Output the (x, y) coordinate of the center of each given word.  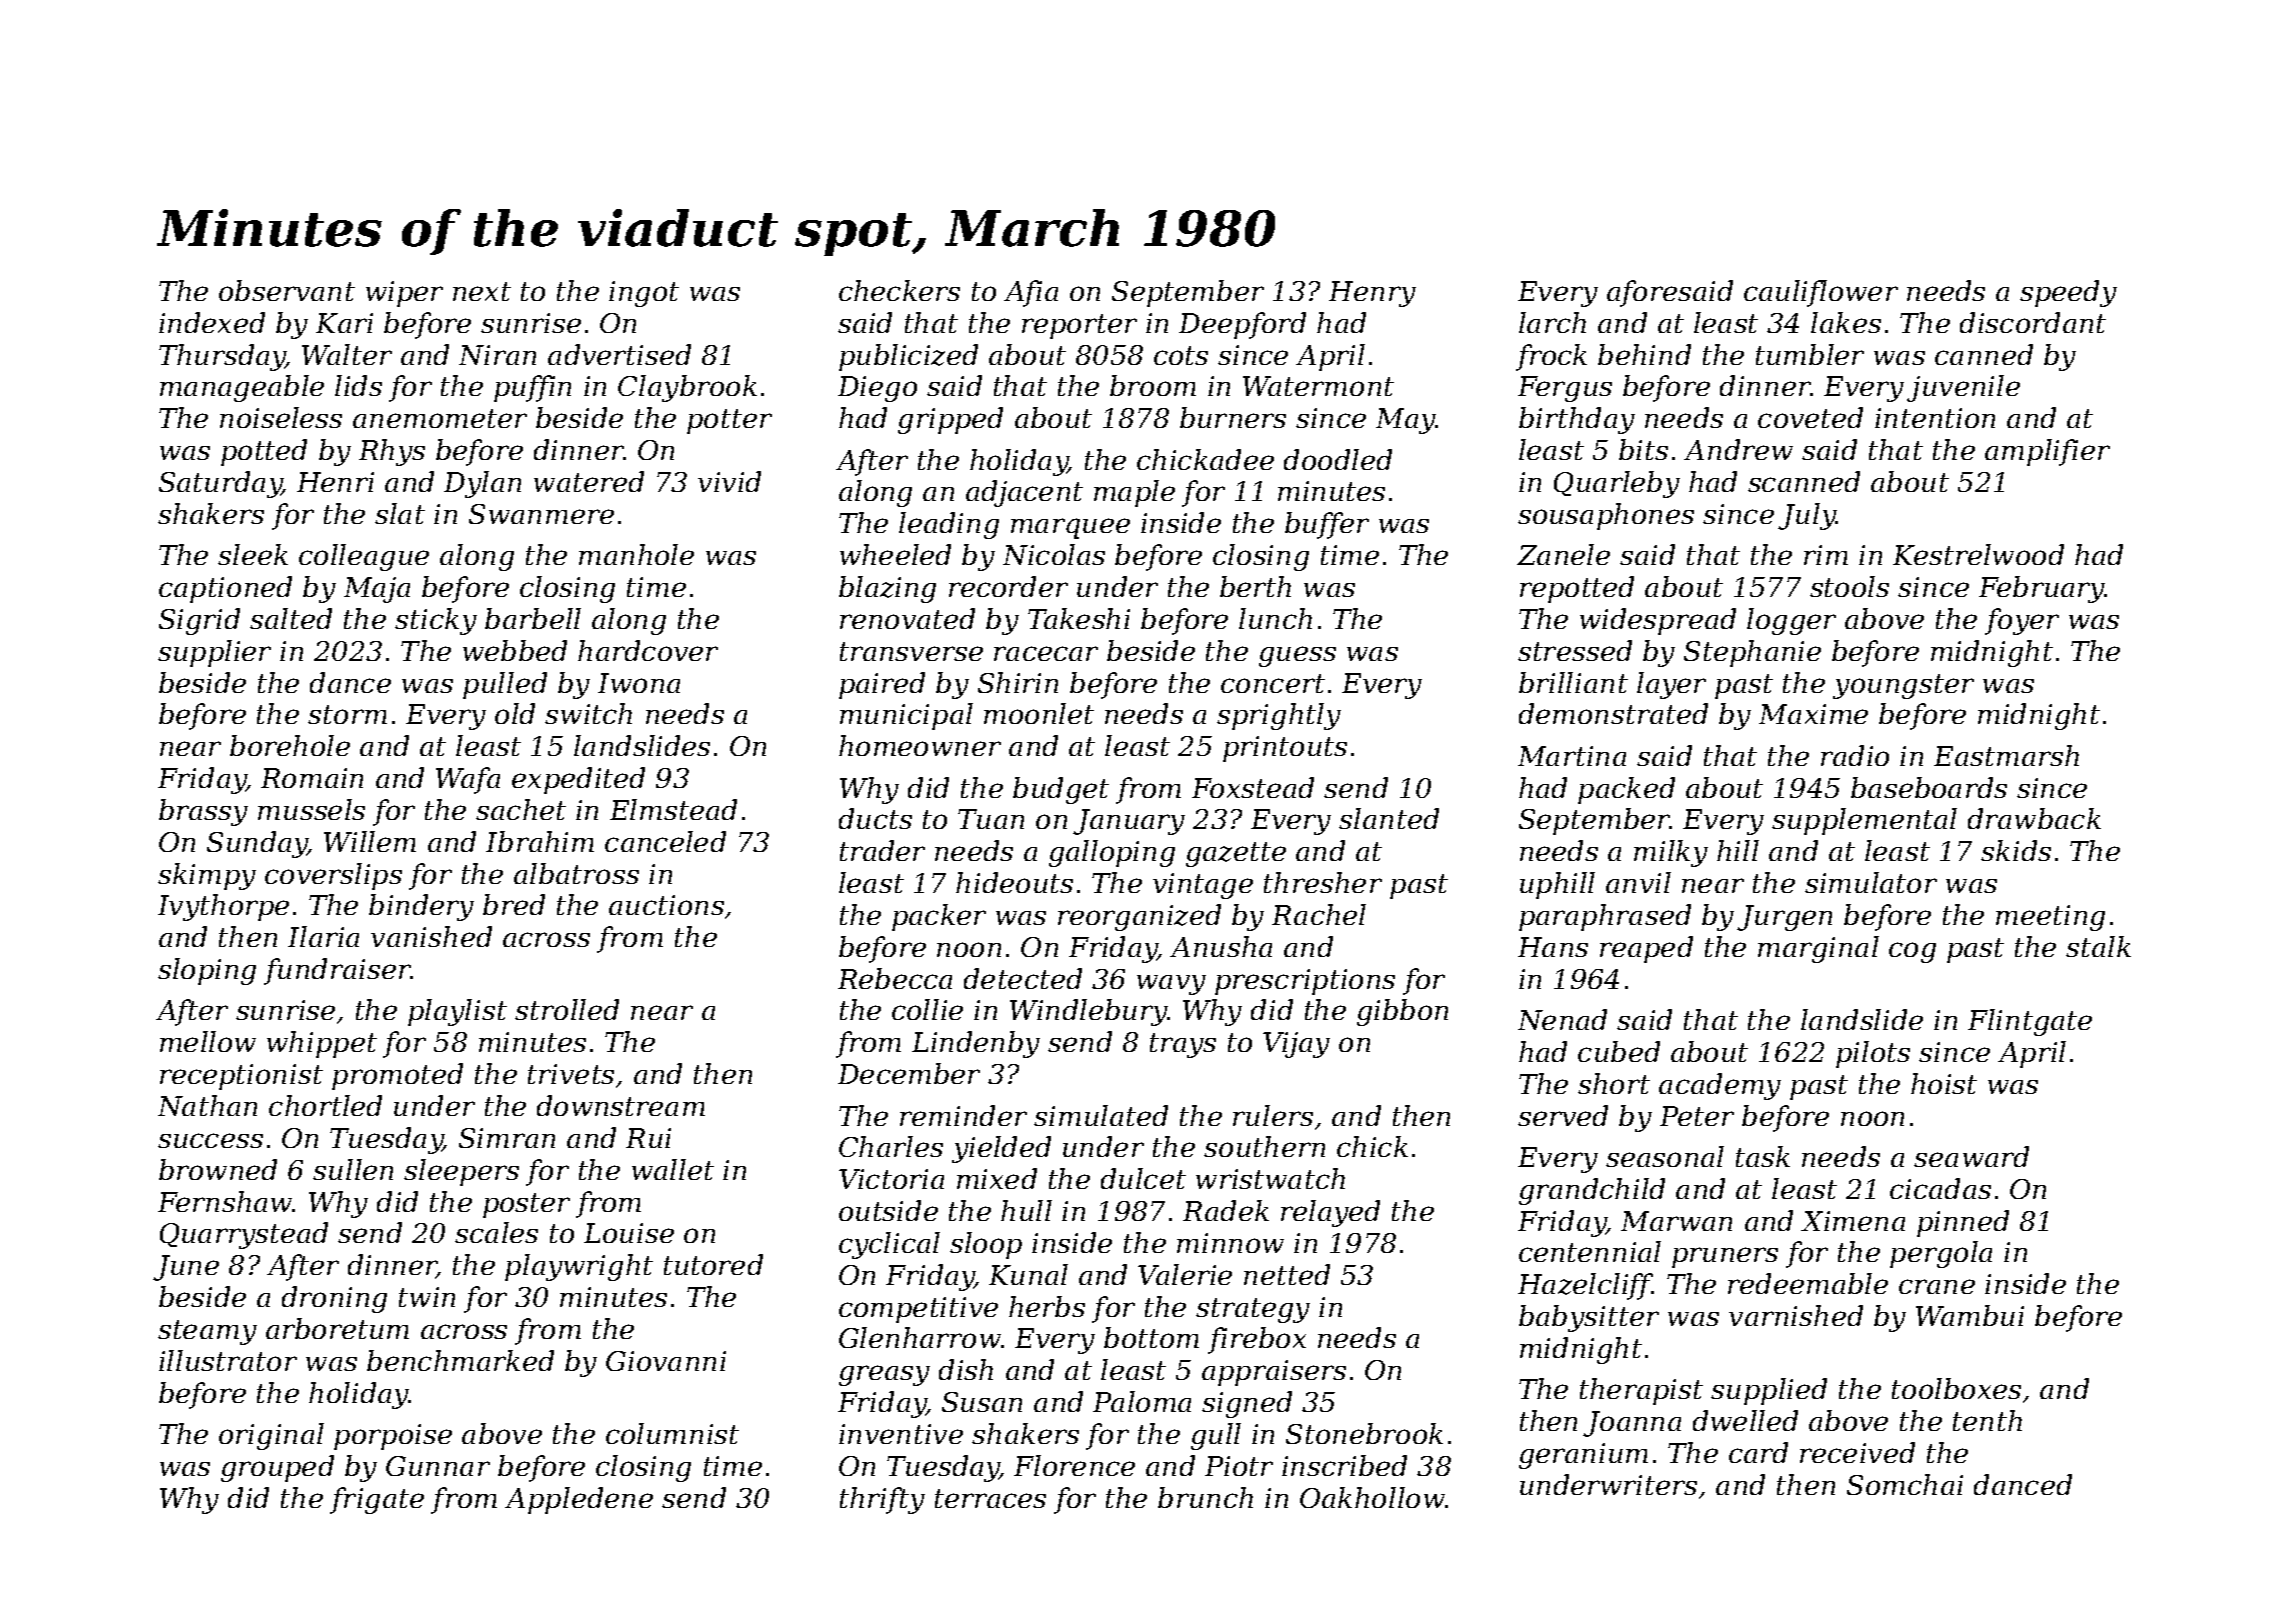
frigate (377, 1500)
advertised (619, 354)
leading (949, 525)
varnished (1796, 1315)
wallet (673, 1169)
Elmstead (673, 809)
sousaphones (1606, 516)
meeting (2050, 918)
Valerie (1185, 1274)
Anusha (1221, 946)
